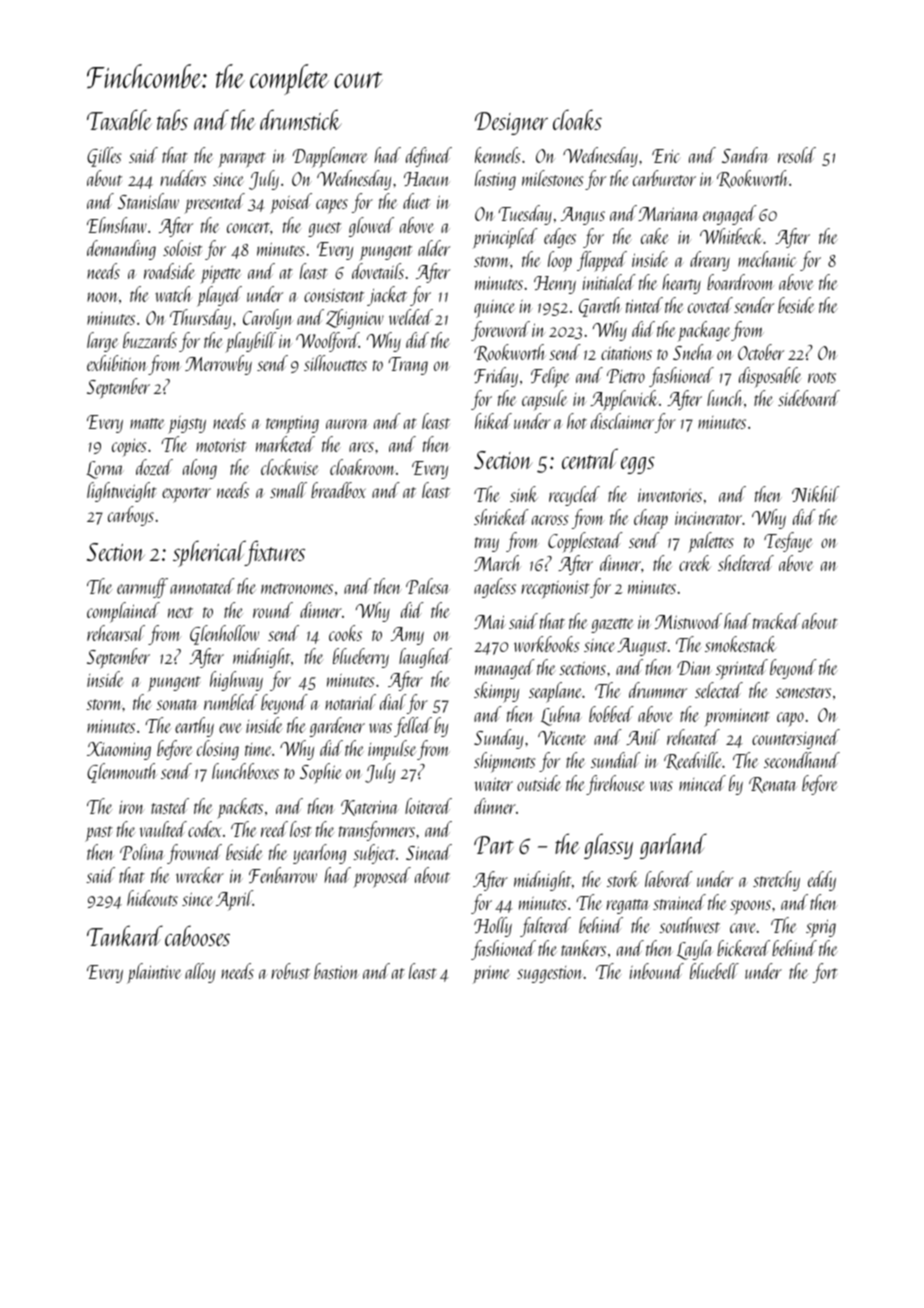 The height and width of the screenshot is (1308, 924). I want to click on alloy, so click(200, 973).
